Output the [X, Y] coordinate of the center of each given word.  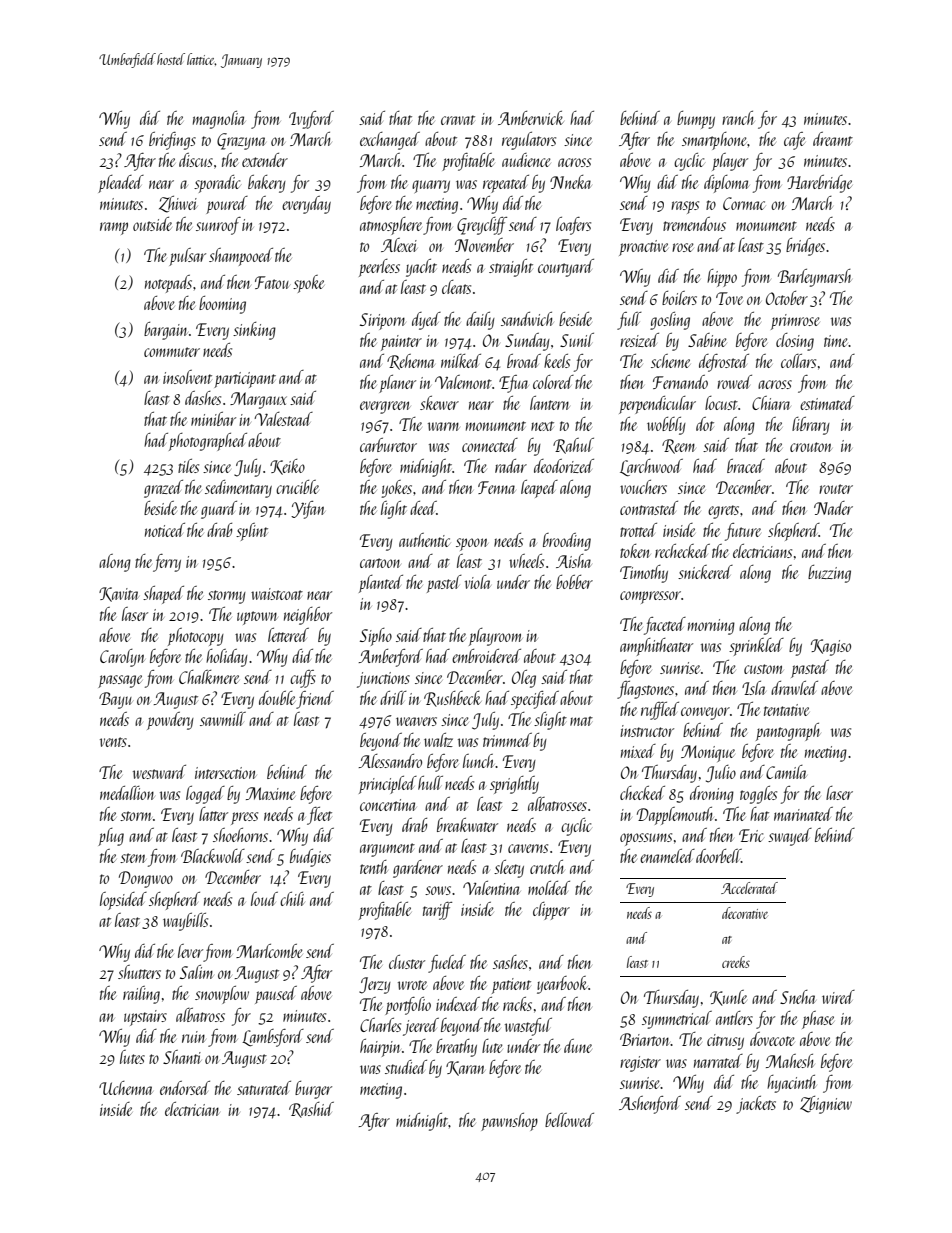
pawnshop [509, 1122]
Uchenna [126, 1088]
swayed [790, 837]
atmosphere [391, 226]
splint [252, 532]
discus [196, 160]
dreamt [833, 139]
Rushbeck [452, 699]
